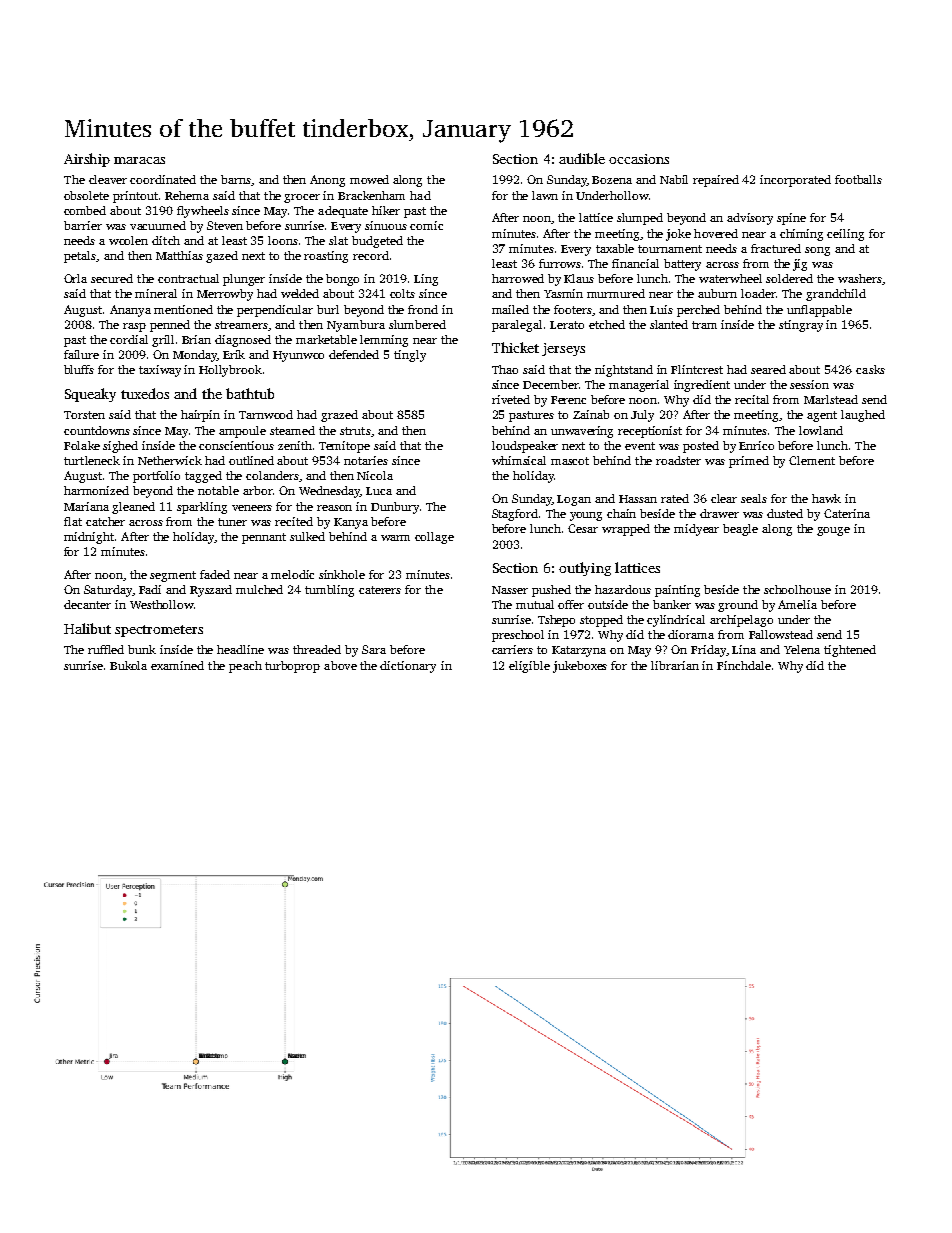 Image resolution: width=952 pixels, height=1233 pixels. Describe the element at coordinates (545, 195) in the screenshot. I see `lawn` at that location.
